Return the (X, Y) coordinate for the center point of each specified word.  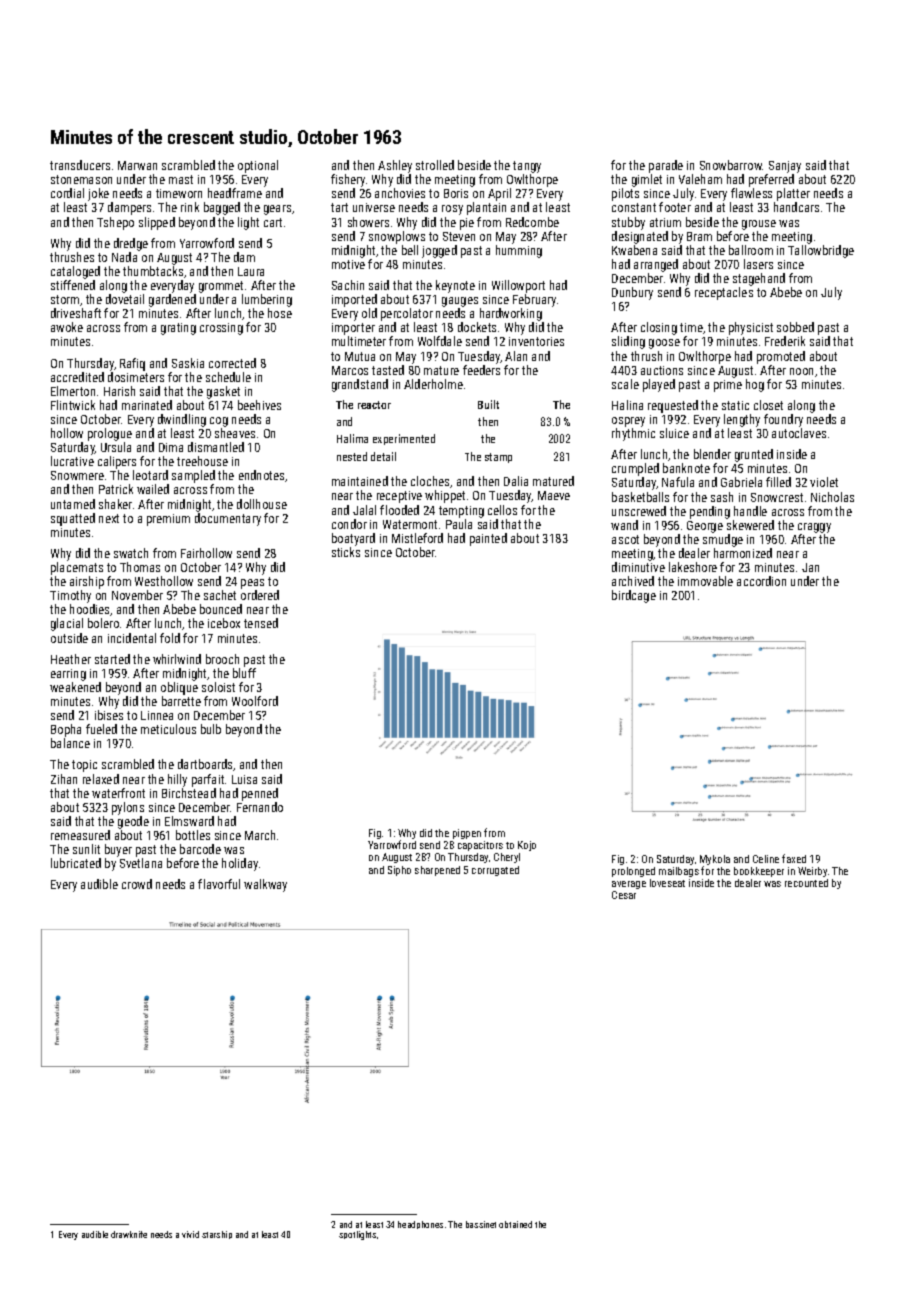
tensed (261, 623)
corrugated (495, 871)
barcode (200, 849)
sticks (346, 552)
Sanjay (785, 167)
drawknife (129, 1234)
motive (348, 264)
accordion (761, 581)
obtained (515, 1224)
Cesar (624, 895)
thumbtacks (153, 271)
